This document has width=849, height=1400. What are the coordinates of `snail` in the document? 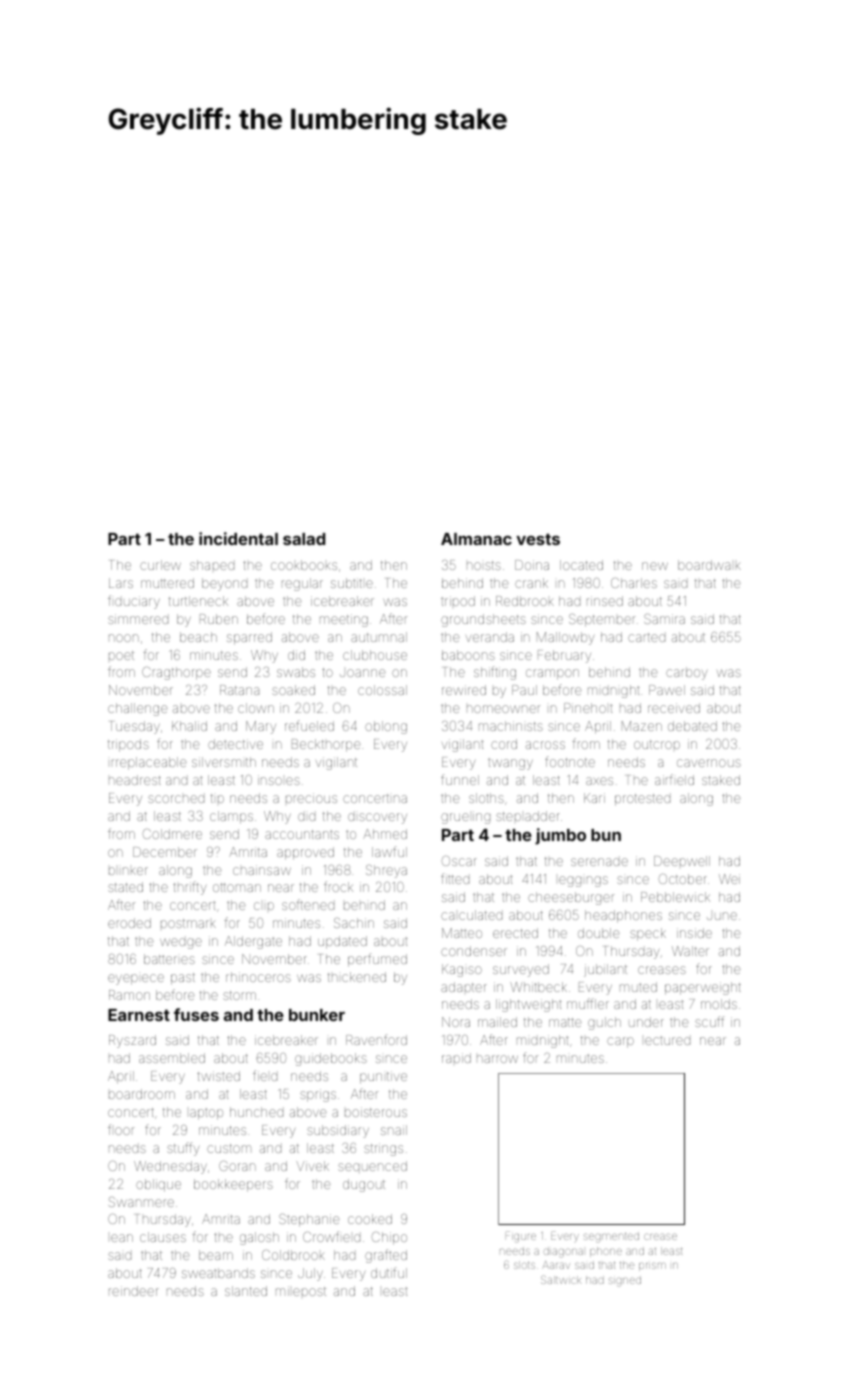 It's located at (394, 1130).
